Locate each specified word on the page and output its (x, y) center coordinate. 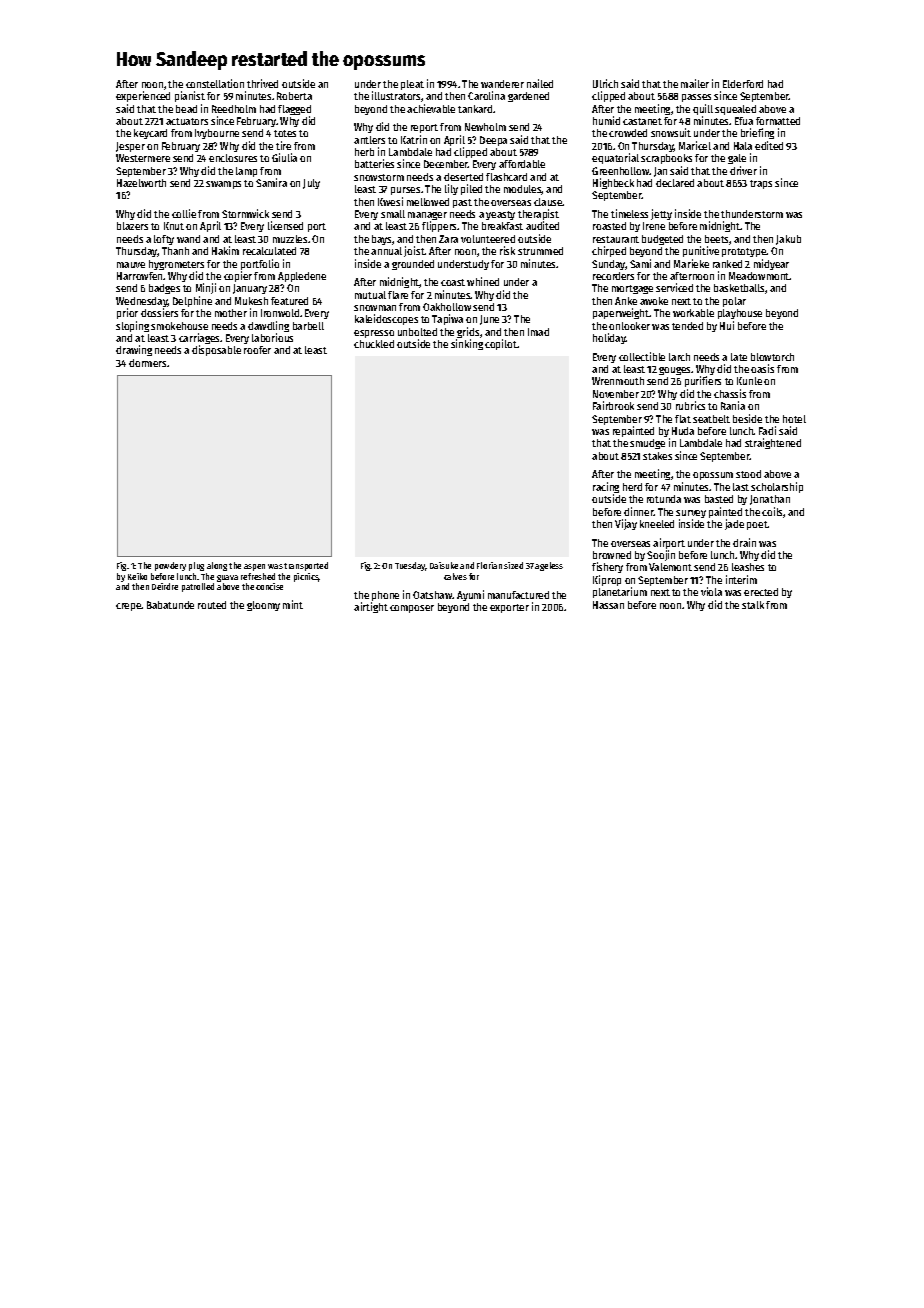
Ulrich (605, 83)
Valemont (670, 567)
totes (285, 133)
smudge (647, 444)
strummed (540, 251)
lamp (246, 172)
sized (513, 565)
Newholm (485, 127)
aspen (254, 567)
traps (761, 184)
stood (748, 474)
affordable (522, 164)
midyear (771, 264)
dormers (147, 363)
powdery (170, 566)
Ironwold (280, 313)
